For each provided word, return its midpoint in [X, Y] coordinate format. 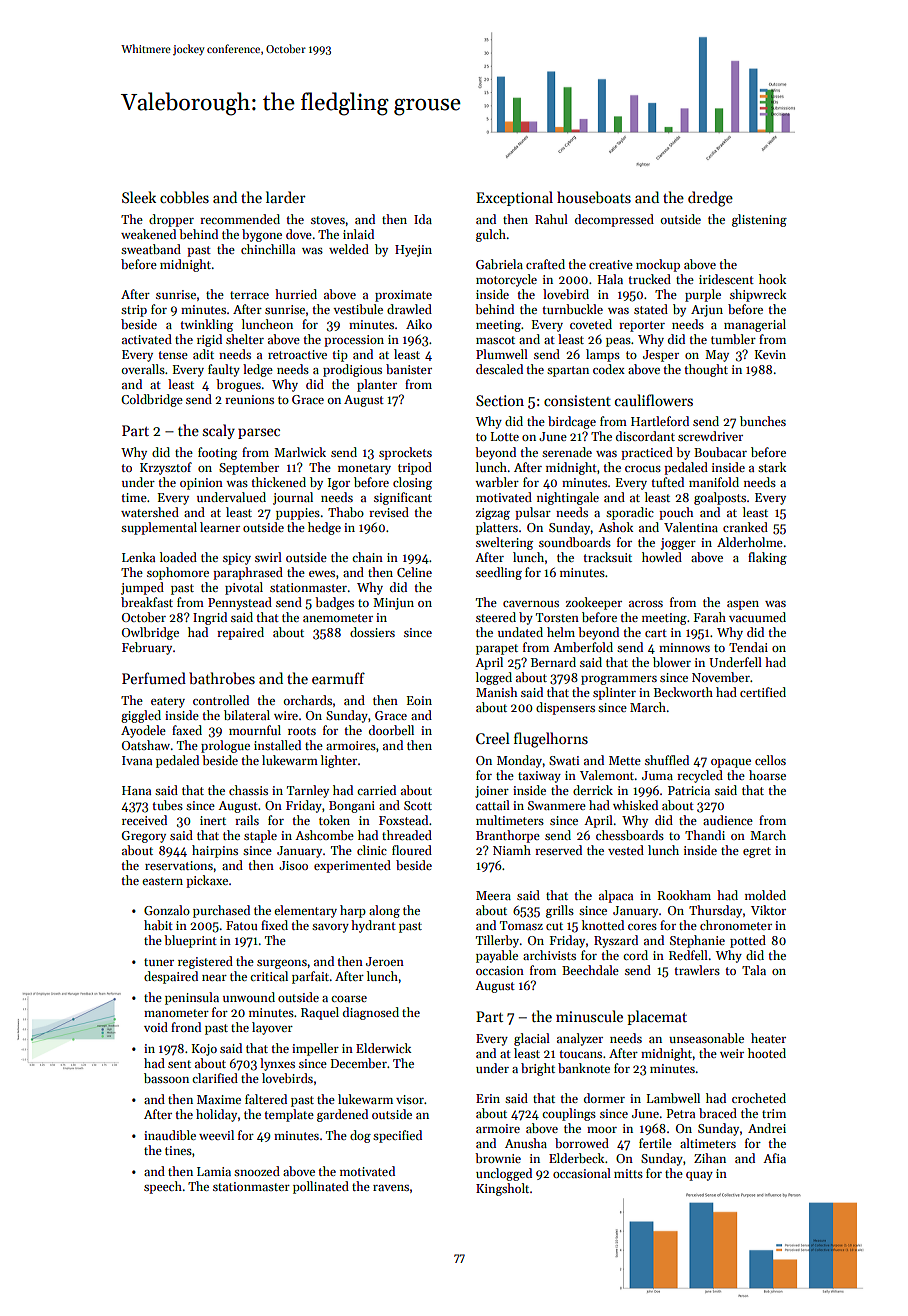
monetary [364, 469]
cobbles [184, 197]
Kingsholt [502, 1189]
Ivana [137, 760]
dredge [710, 199]
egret [757, 852]
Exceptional [514, 198]
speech [163, 1187]
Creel [493, 738]
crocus [643, 469]
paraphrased [248, 573]
